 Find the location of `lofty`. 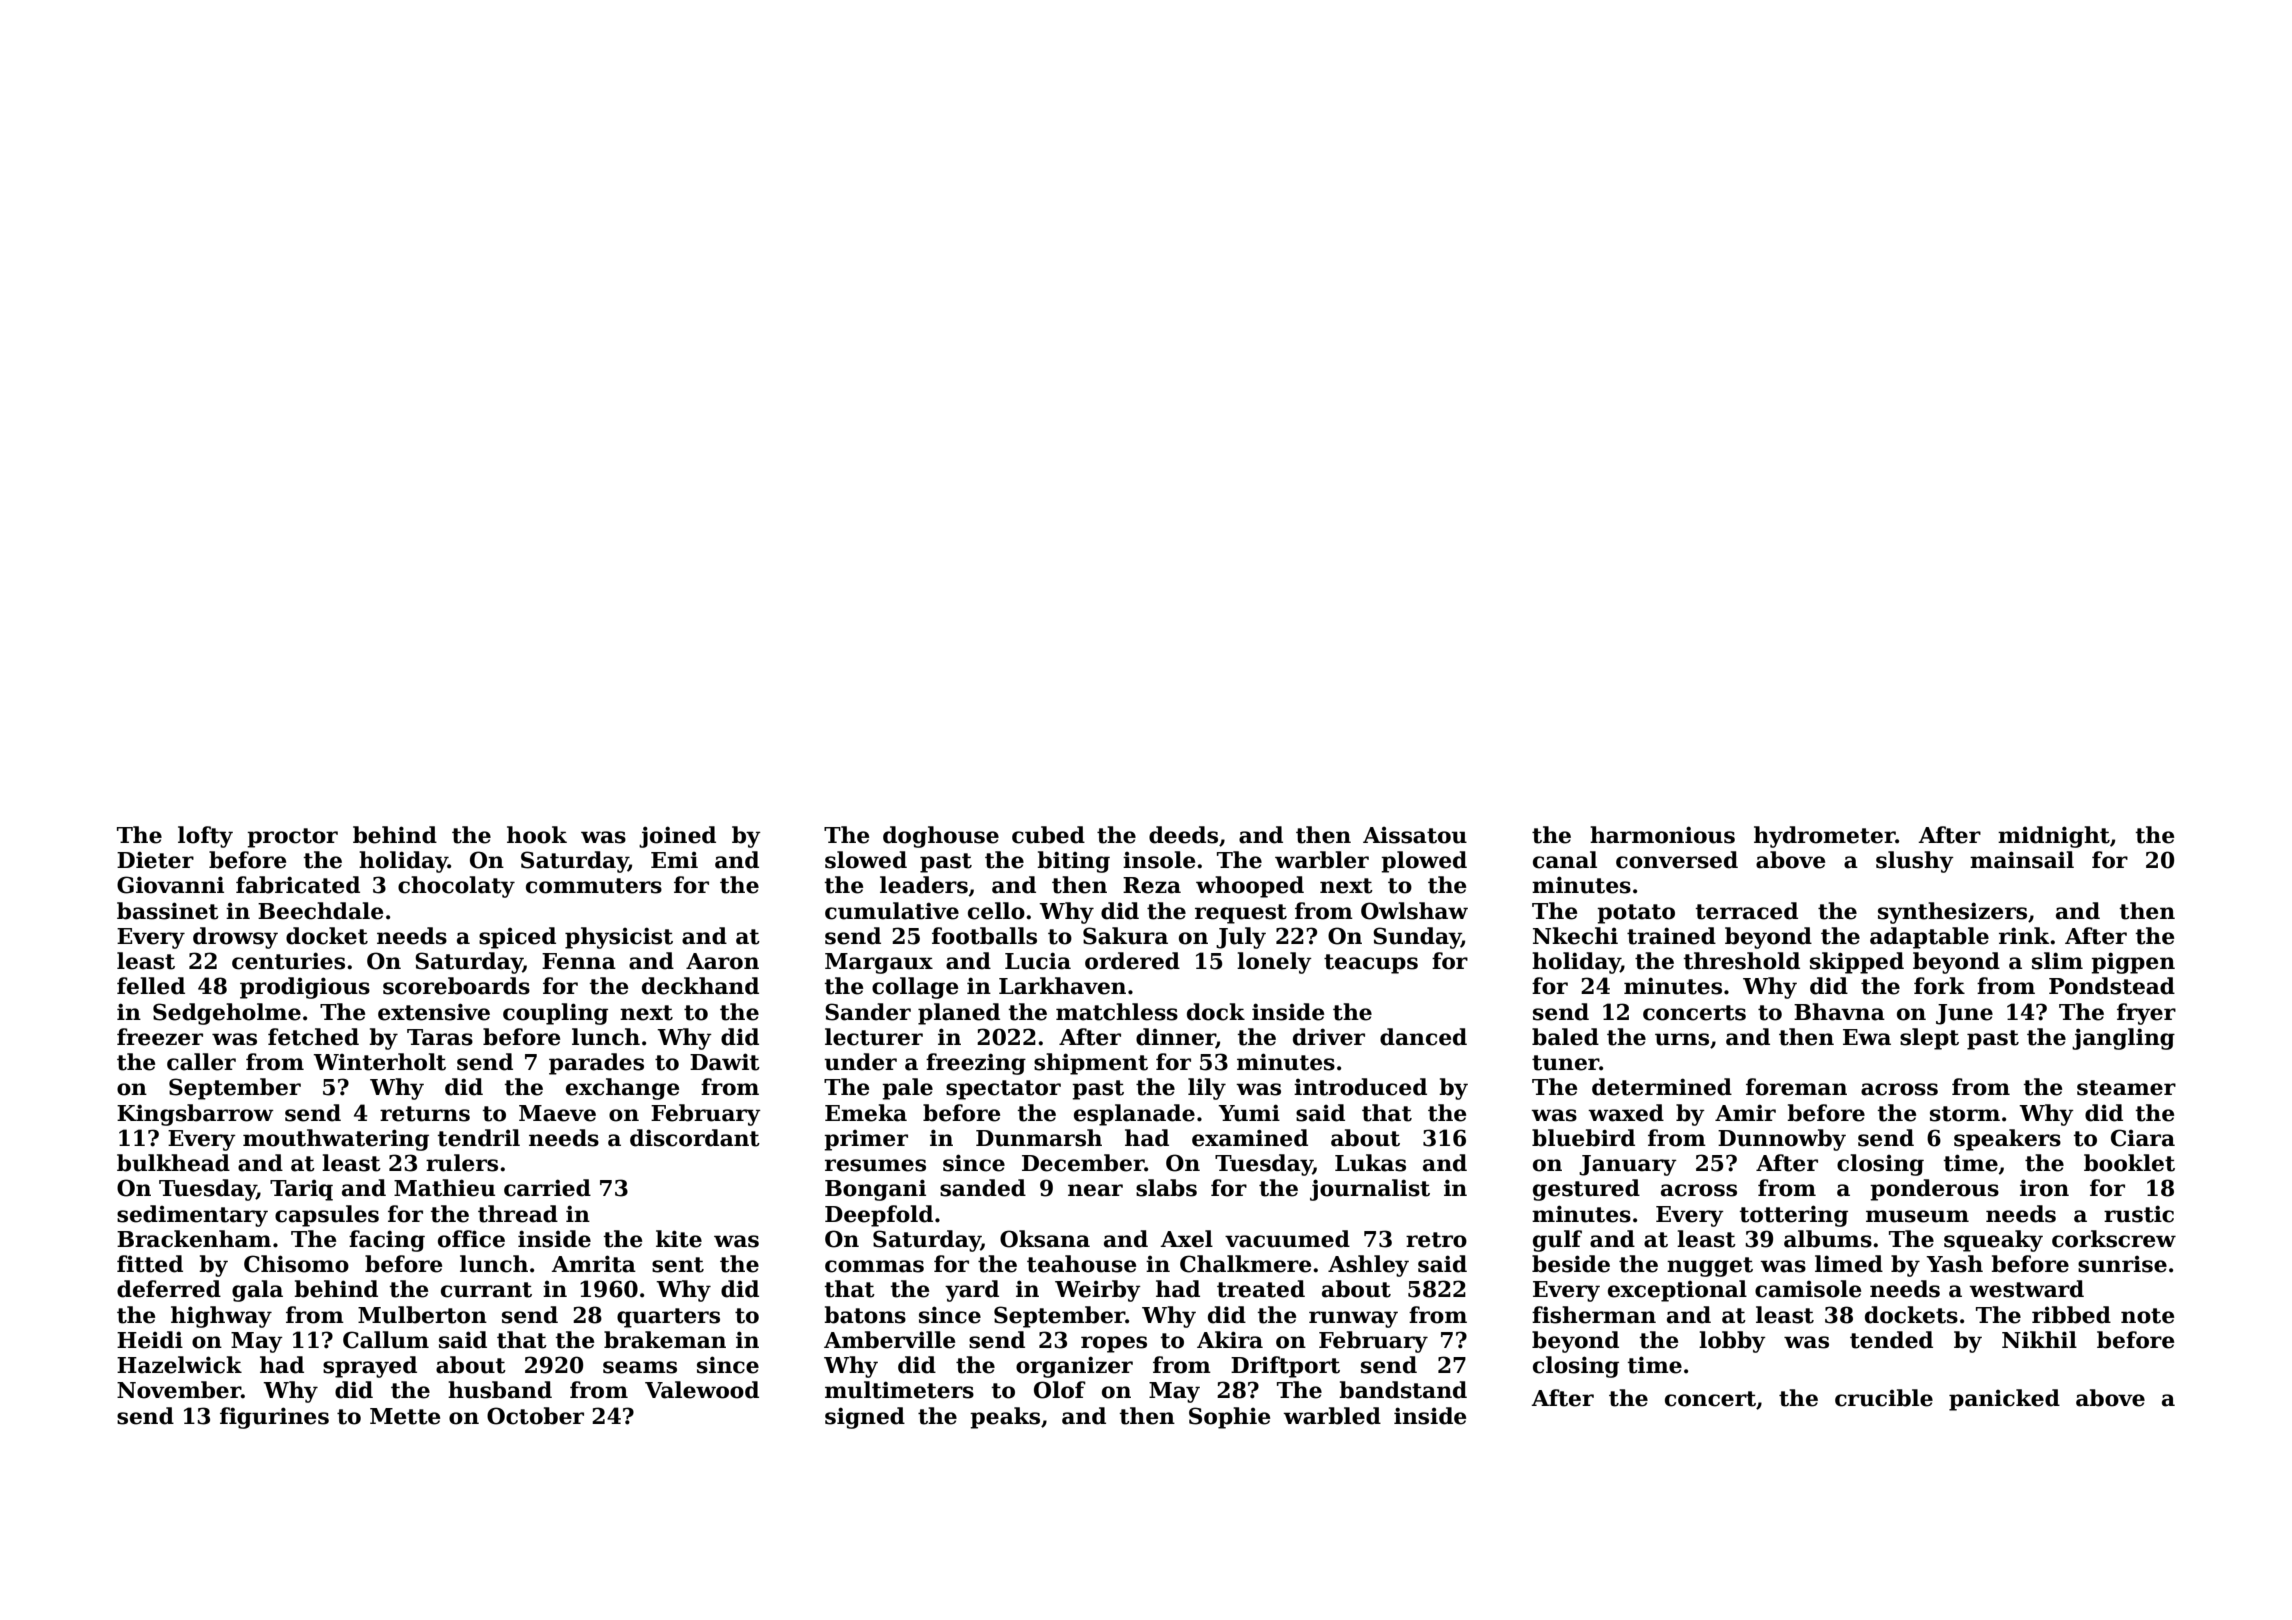

lofty is located at coordinates (205, 837).
